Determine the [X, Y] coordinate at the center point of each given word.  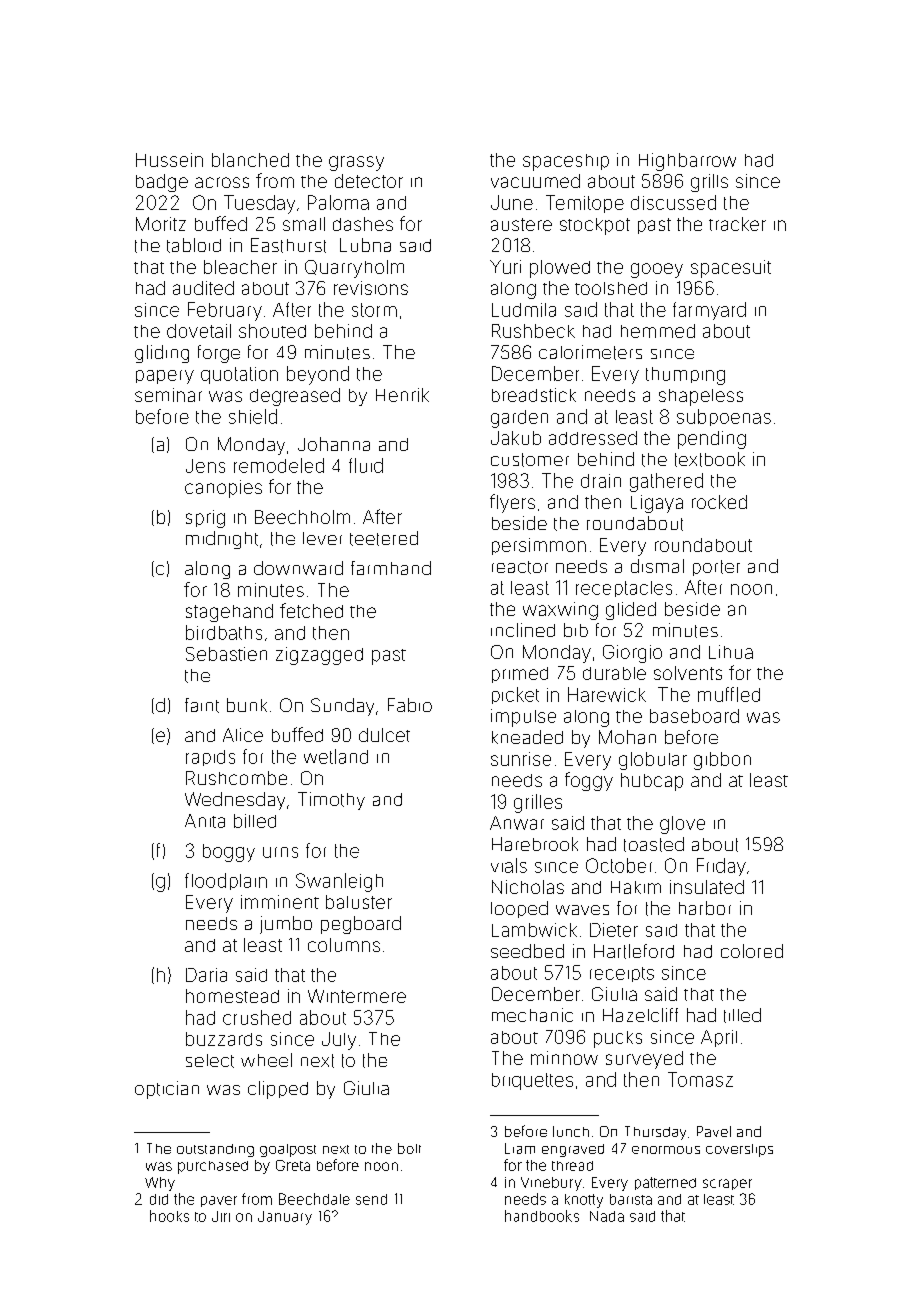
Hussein [169, 160]
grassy [356, 163]
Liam [520, 1148]
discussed [673, 202]
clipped [278, 1090]
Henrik [402, 395]
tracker [737, 224]
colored [752, 951]
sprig [205, 519]
